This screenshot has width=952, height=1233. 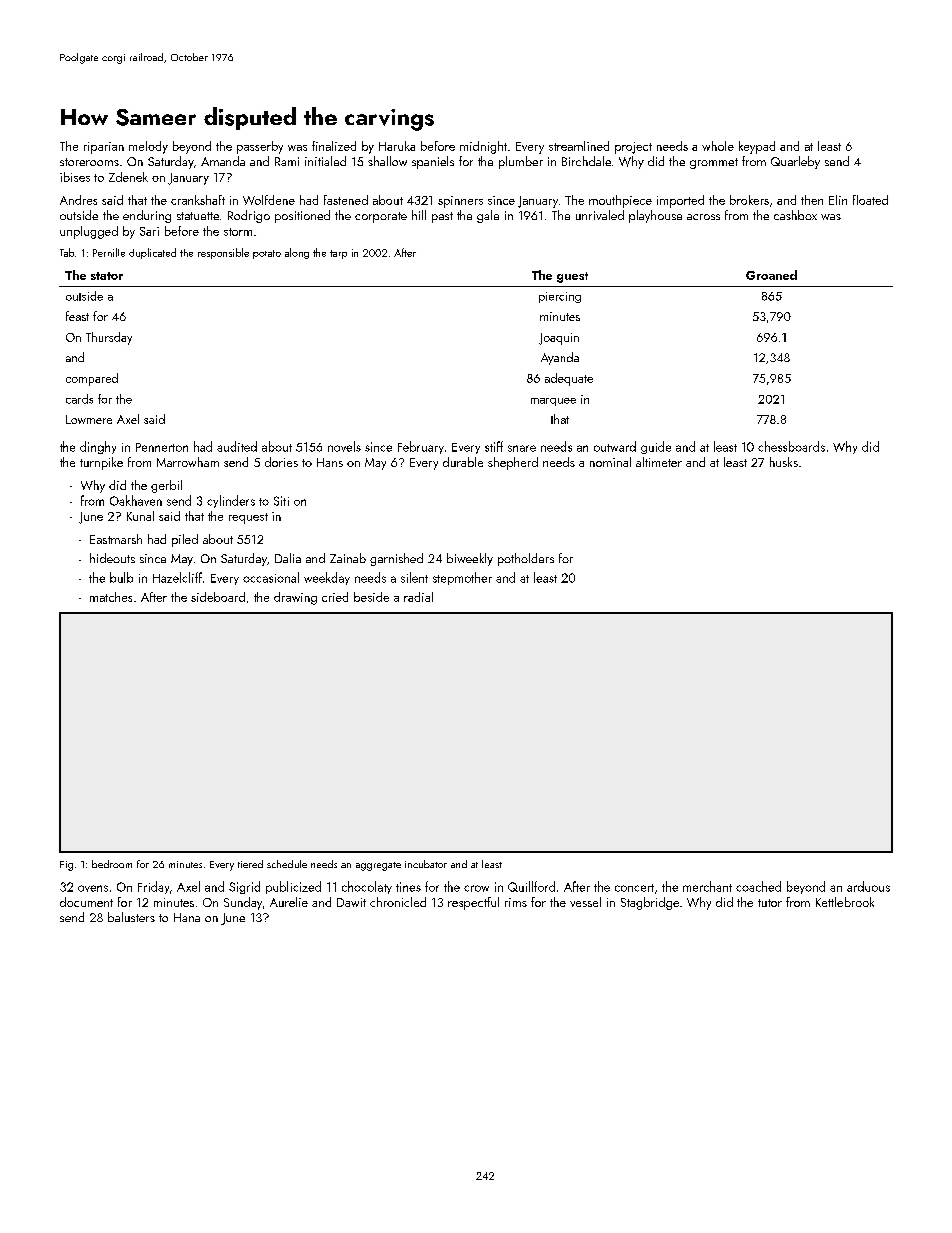 I want to click on passerby, so click(x=260, y=147).
